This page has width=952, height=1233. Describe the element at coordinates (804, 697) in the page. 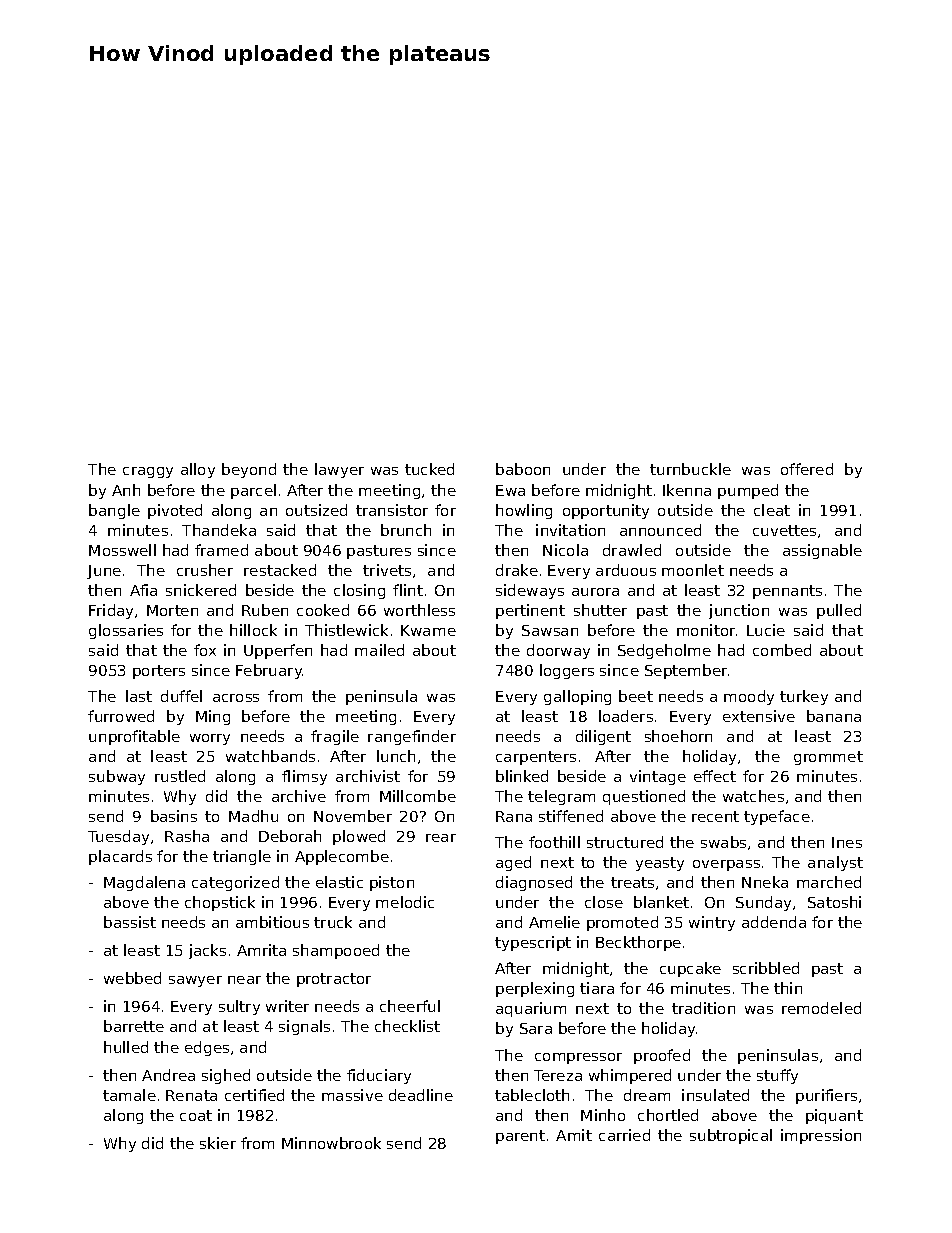

I see `turkey` at that location.
